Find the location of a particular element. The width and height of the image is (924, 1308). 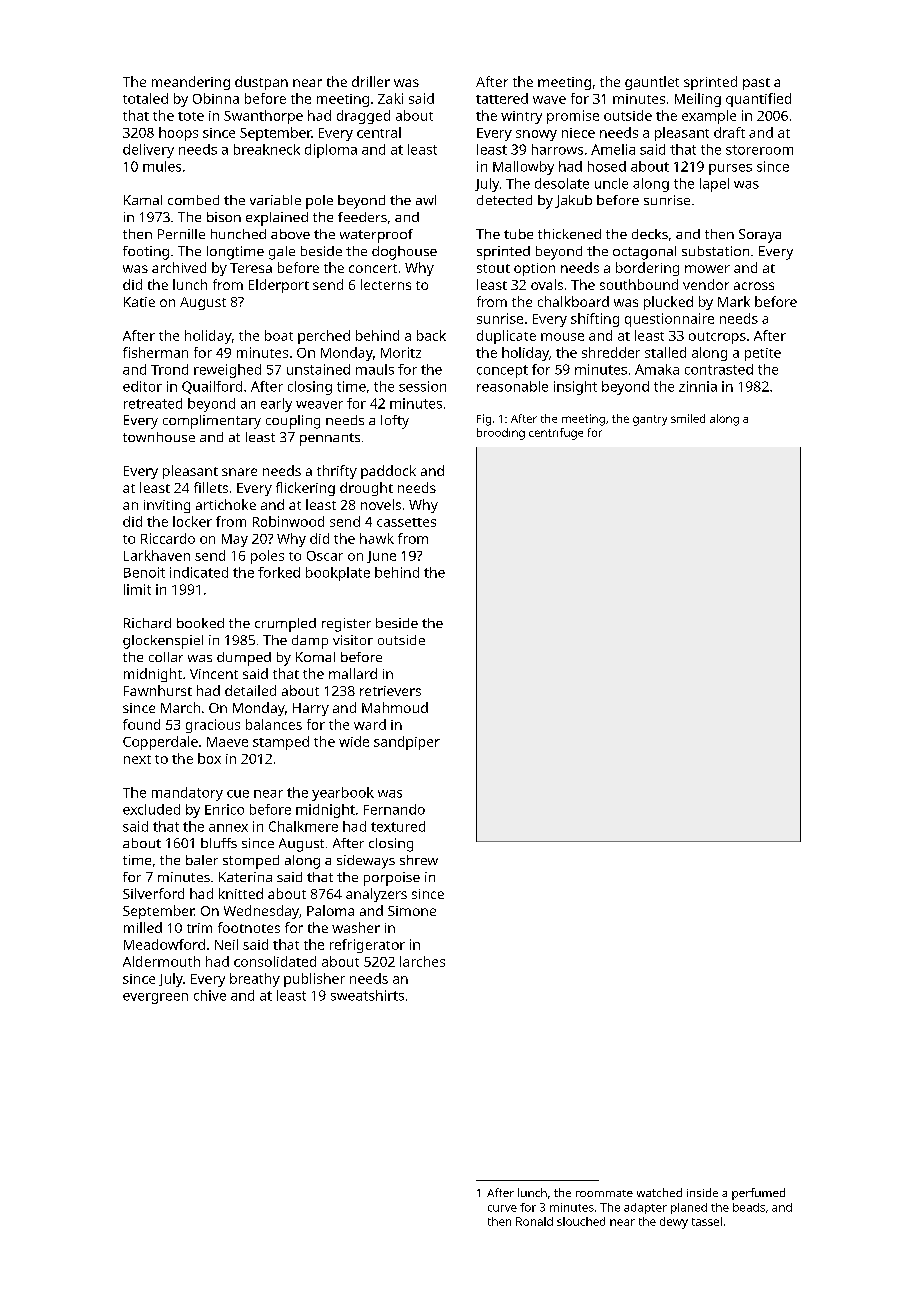

stout is located at coordinates (493, 268).
